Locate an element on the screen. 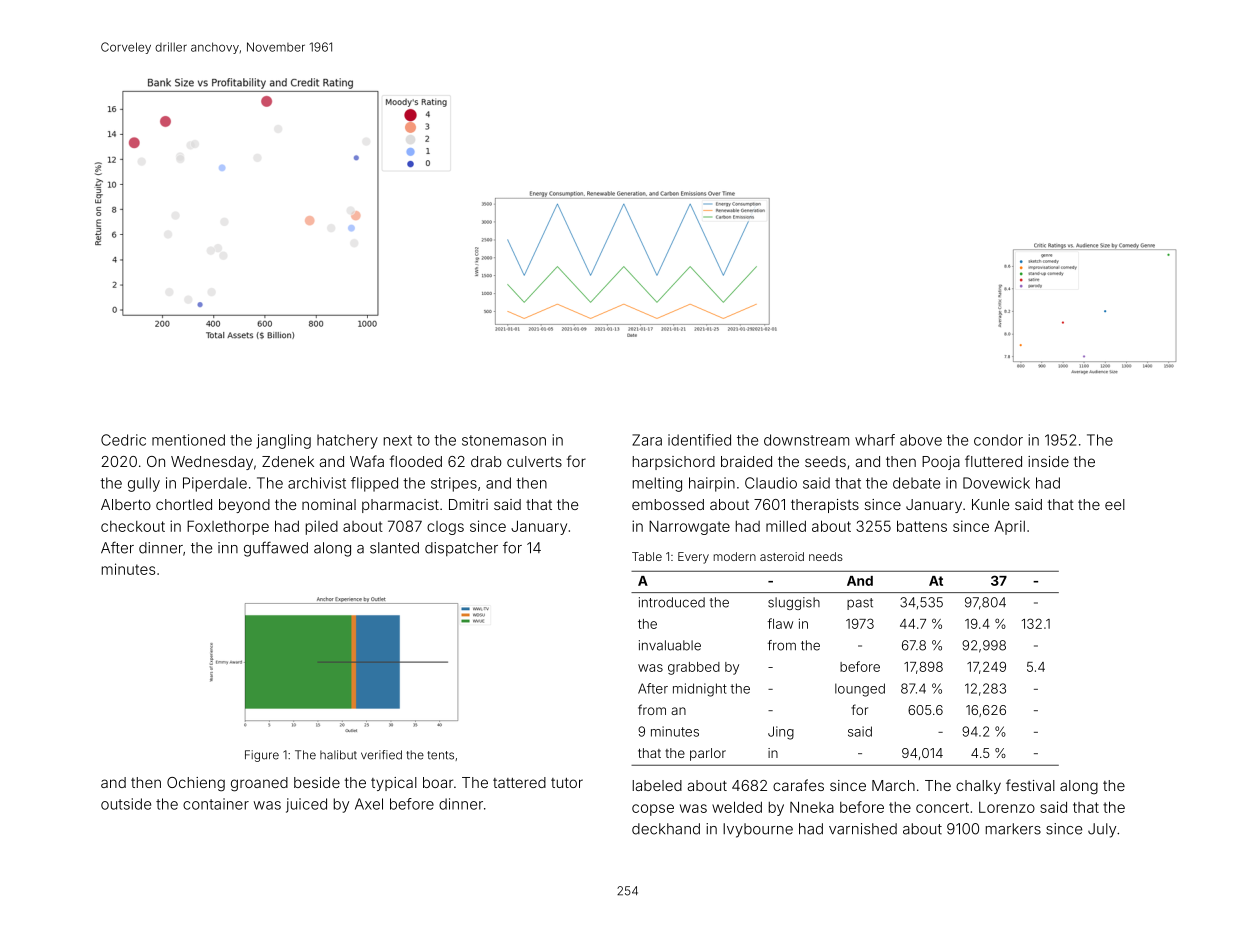  condor is located at coordinates (998, 440).
